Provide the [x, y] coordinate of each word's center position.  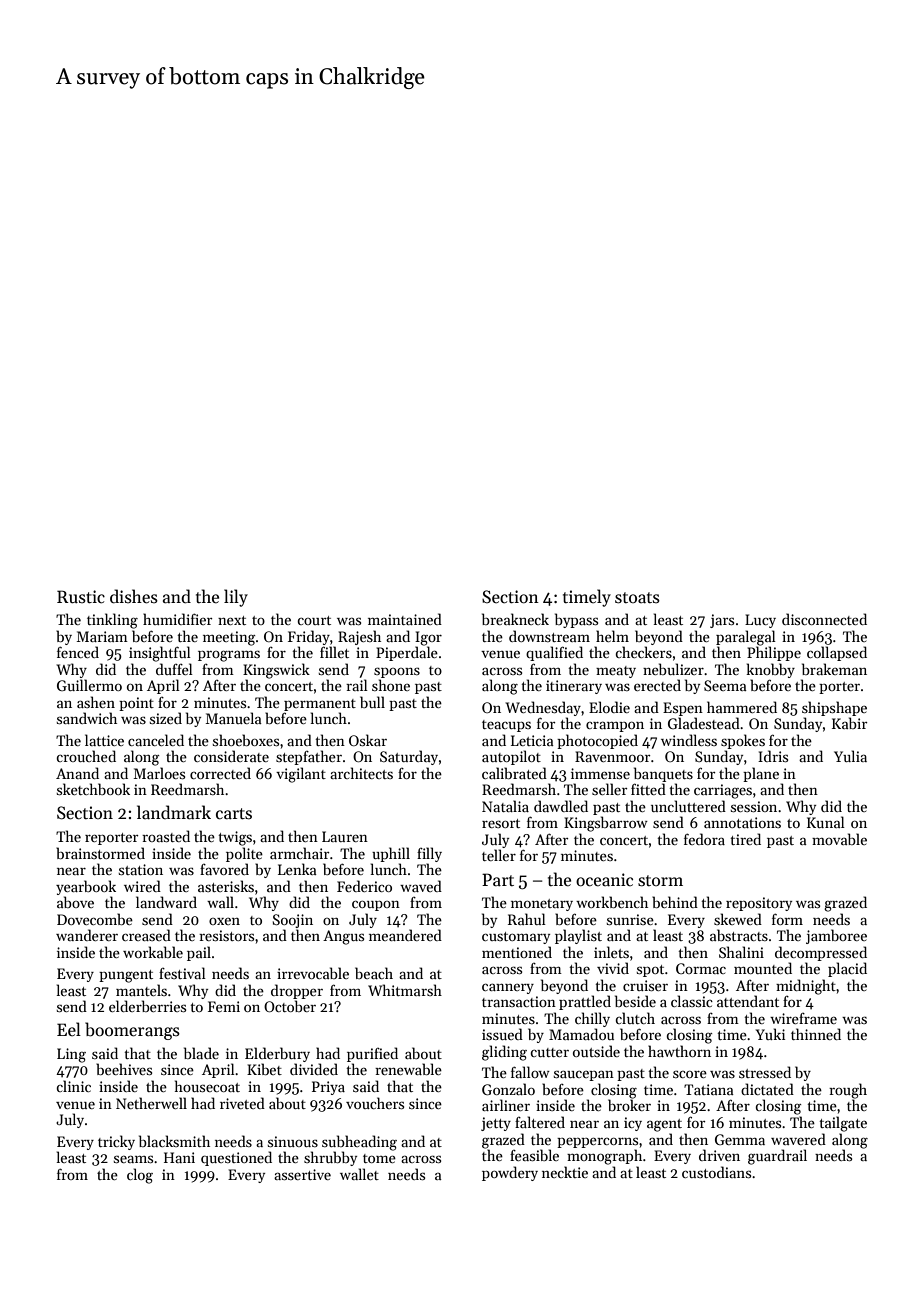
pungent [126, 976]
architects [361, 773]
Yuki [770, 1034]
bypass [576, 620]
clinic [73, 1086]
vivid [613, 968]
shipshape [834, 708]
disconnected [824, 619]
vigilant [301, 775]
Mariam [102, 636]
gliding [504, 1053]
